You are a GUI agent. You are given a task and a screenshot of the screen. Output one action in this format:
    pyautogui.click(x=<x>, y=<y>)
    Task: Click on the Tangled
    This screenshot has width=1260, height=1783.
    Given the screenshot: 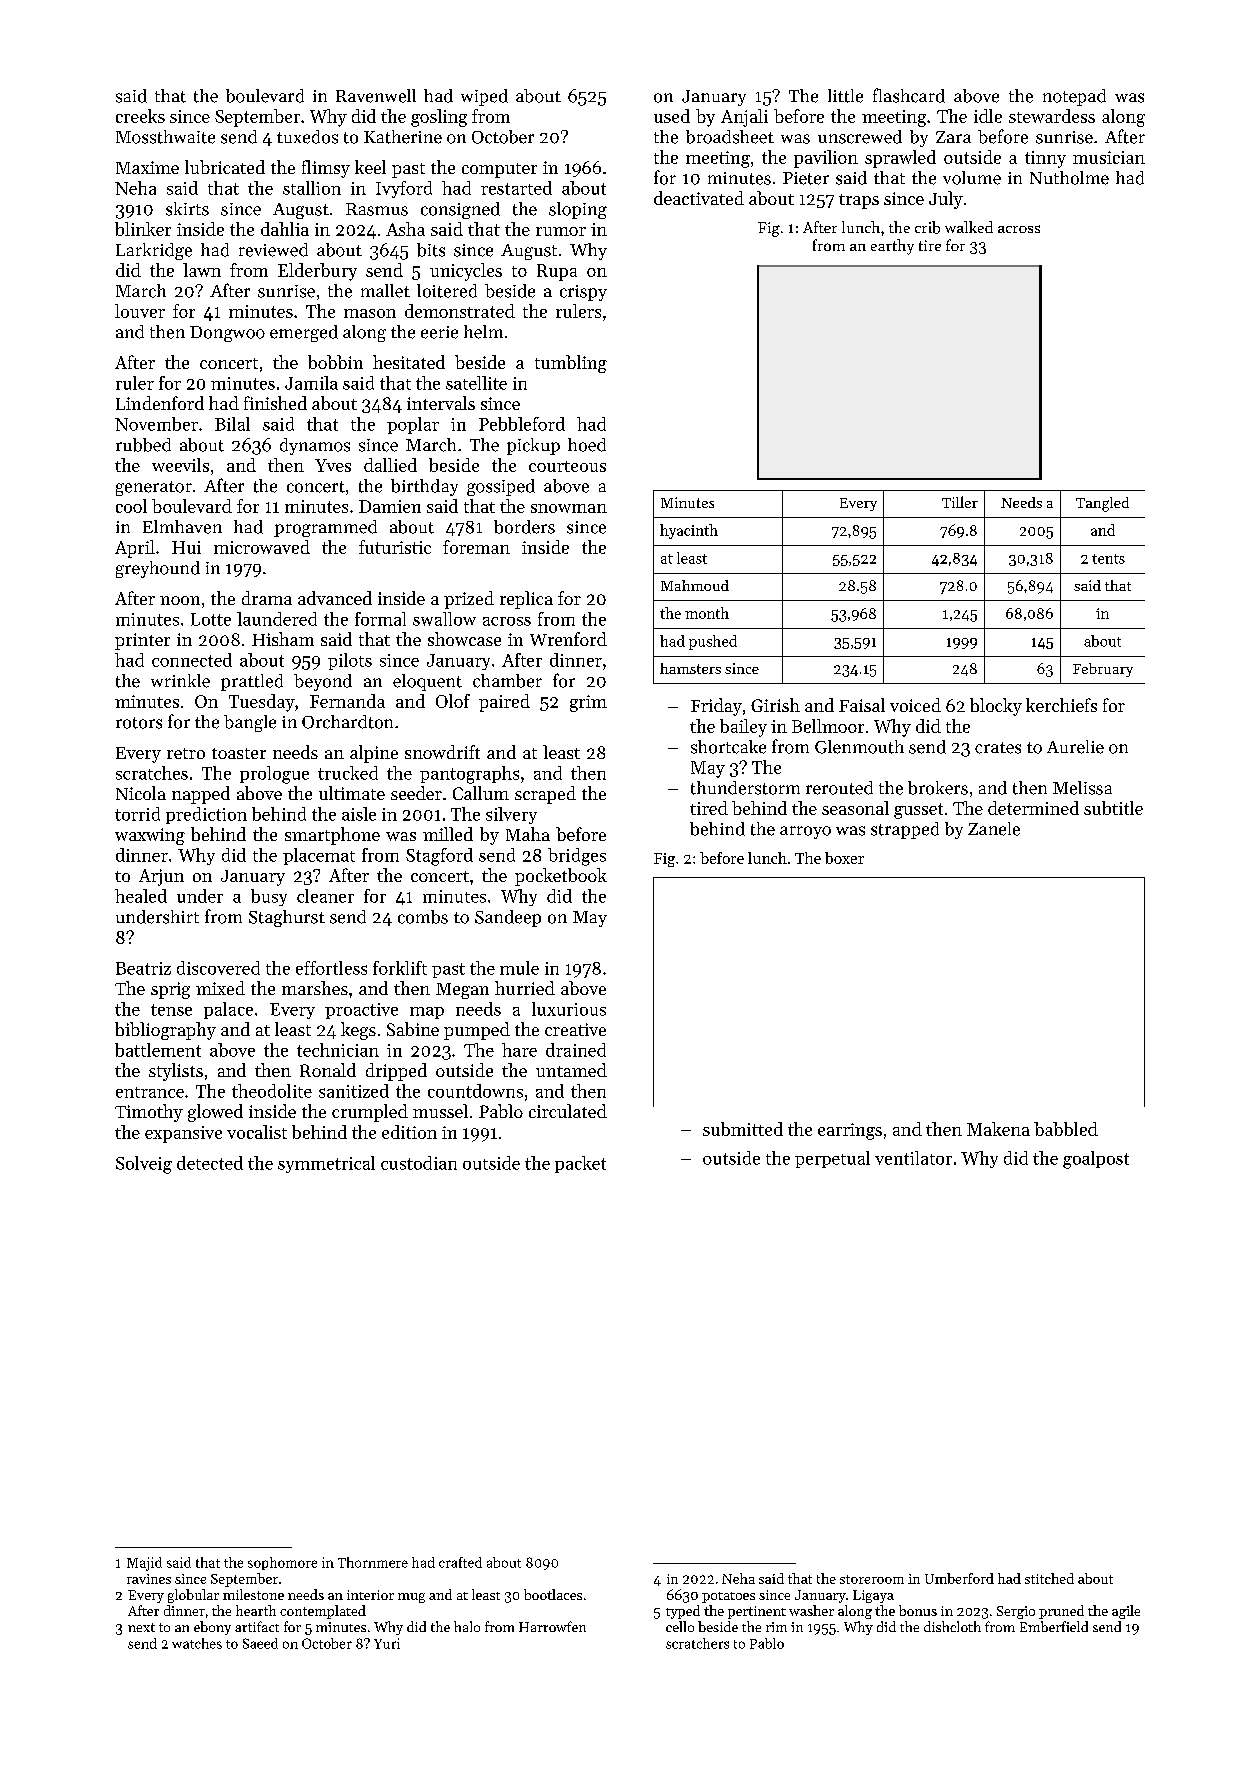 What is the action you would take?
    pyautogui.click(x=1102, y=504)
